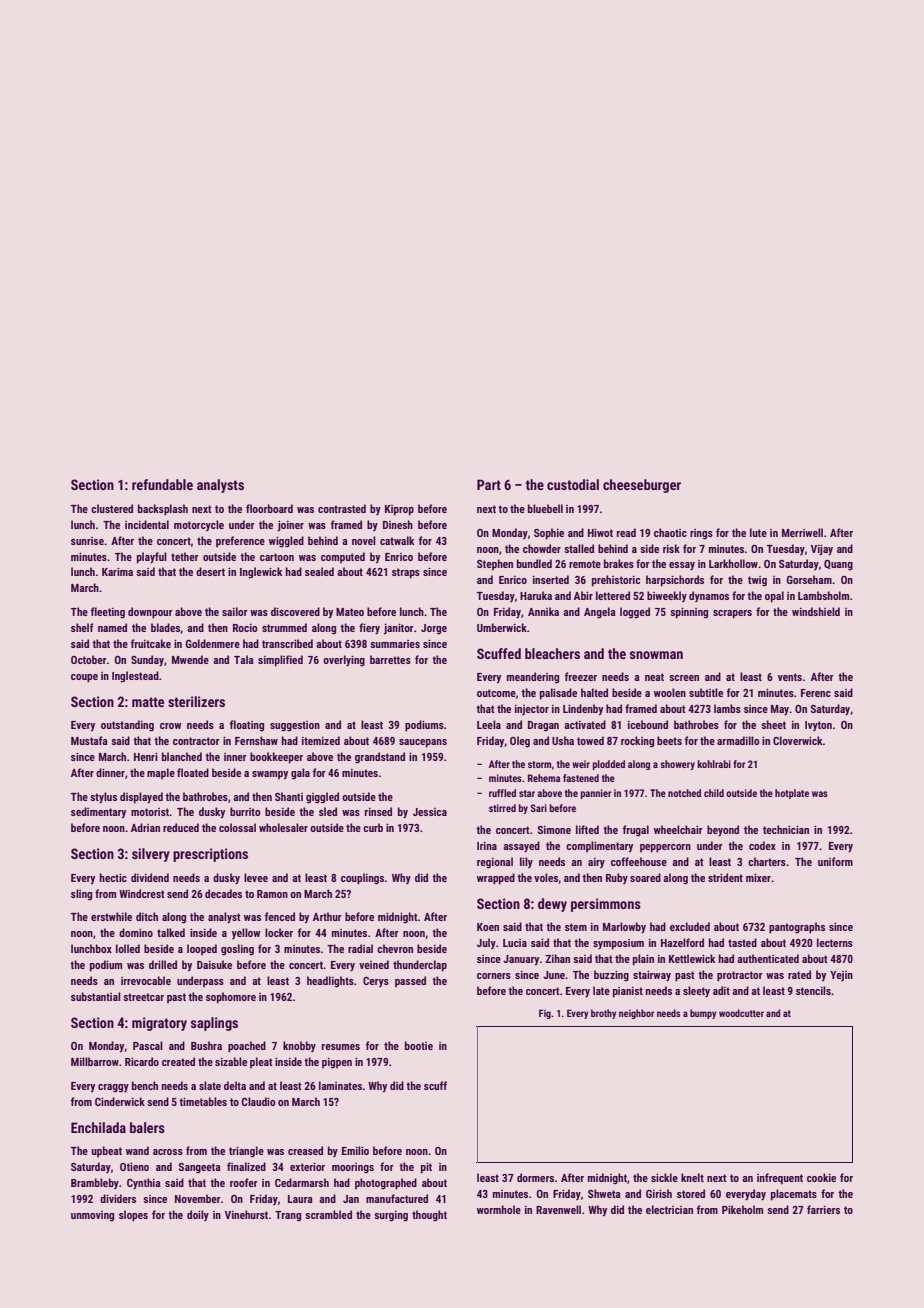 The image size is (924, 1308). Describe the element at coordinates (816, 611) in the document. I see `windshield` at that location.
